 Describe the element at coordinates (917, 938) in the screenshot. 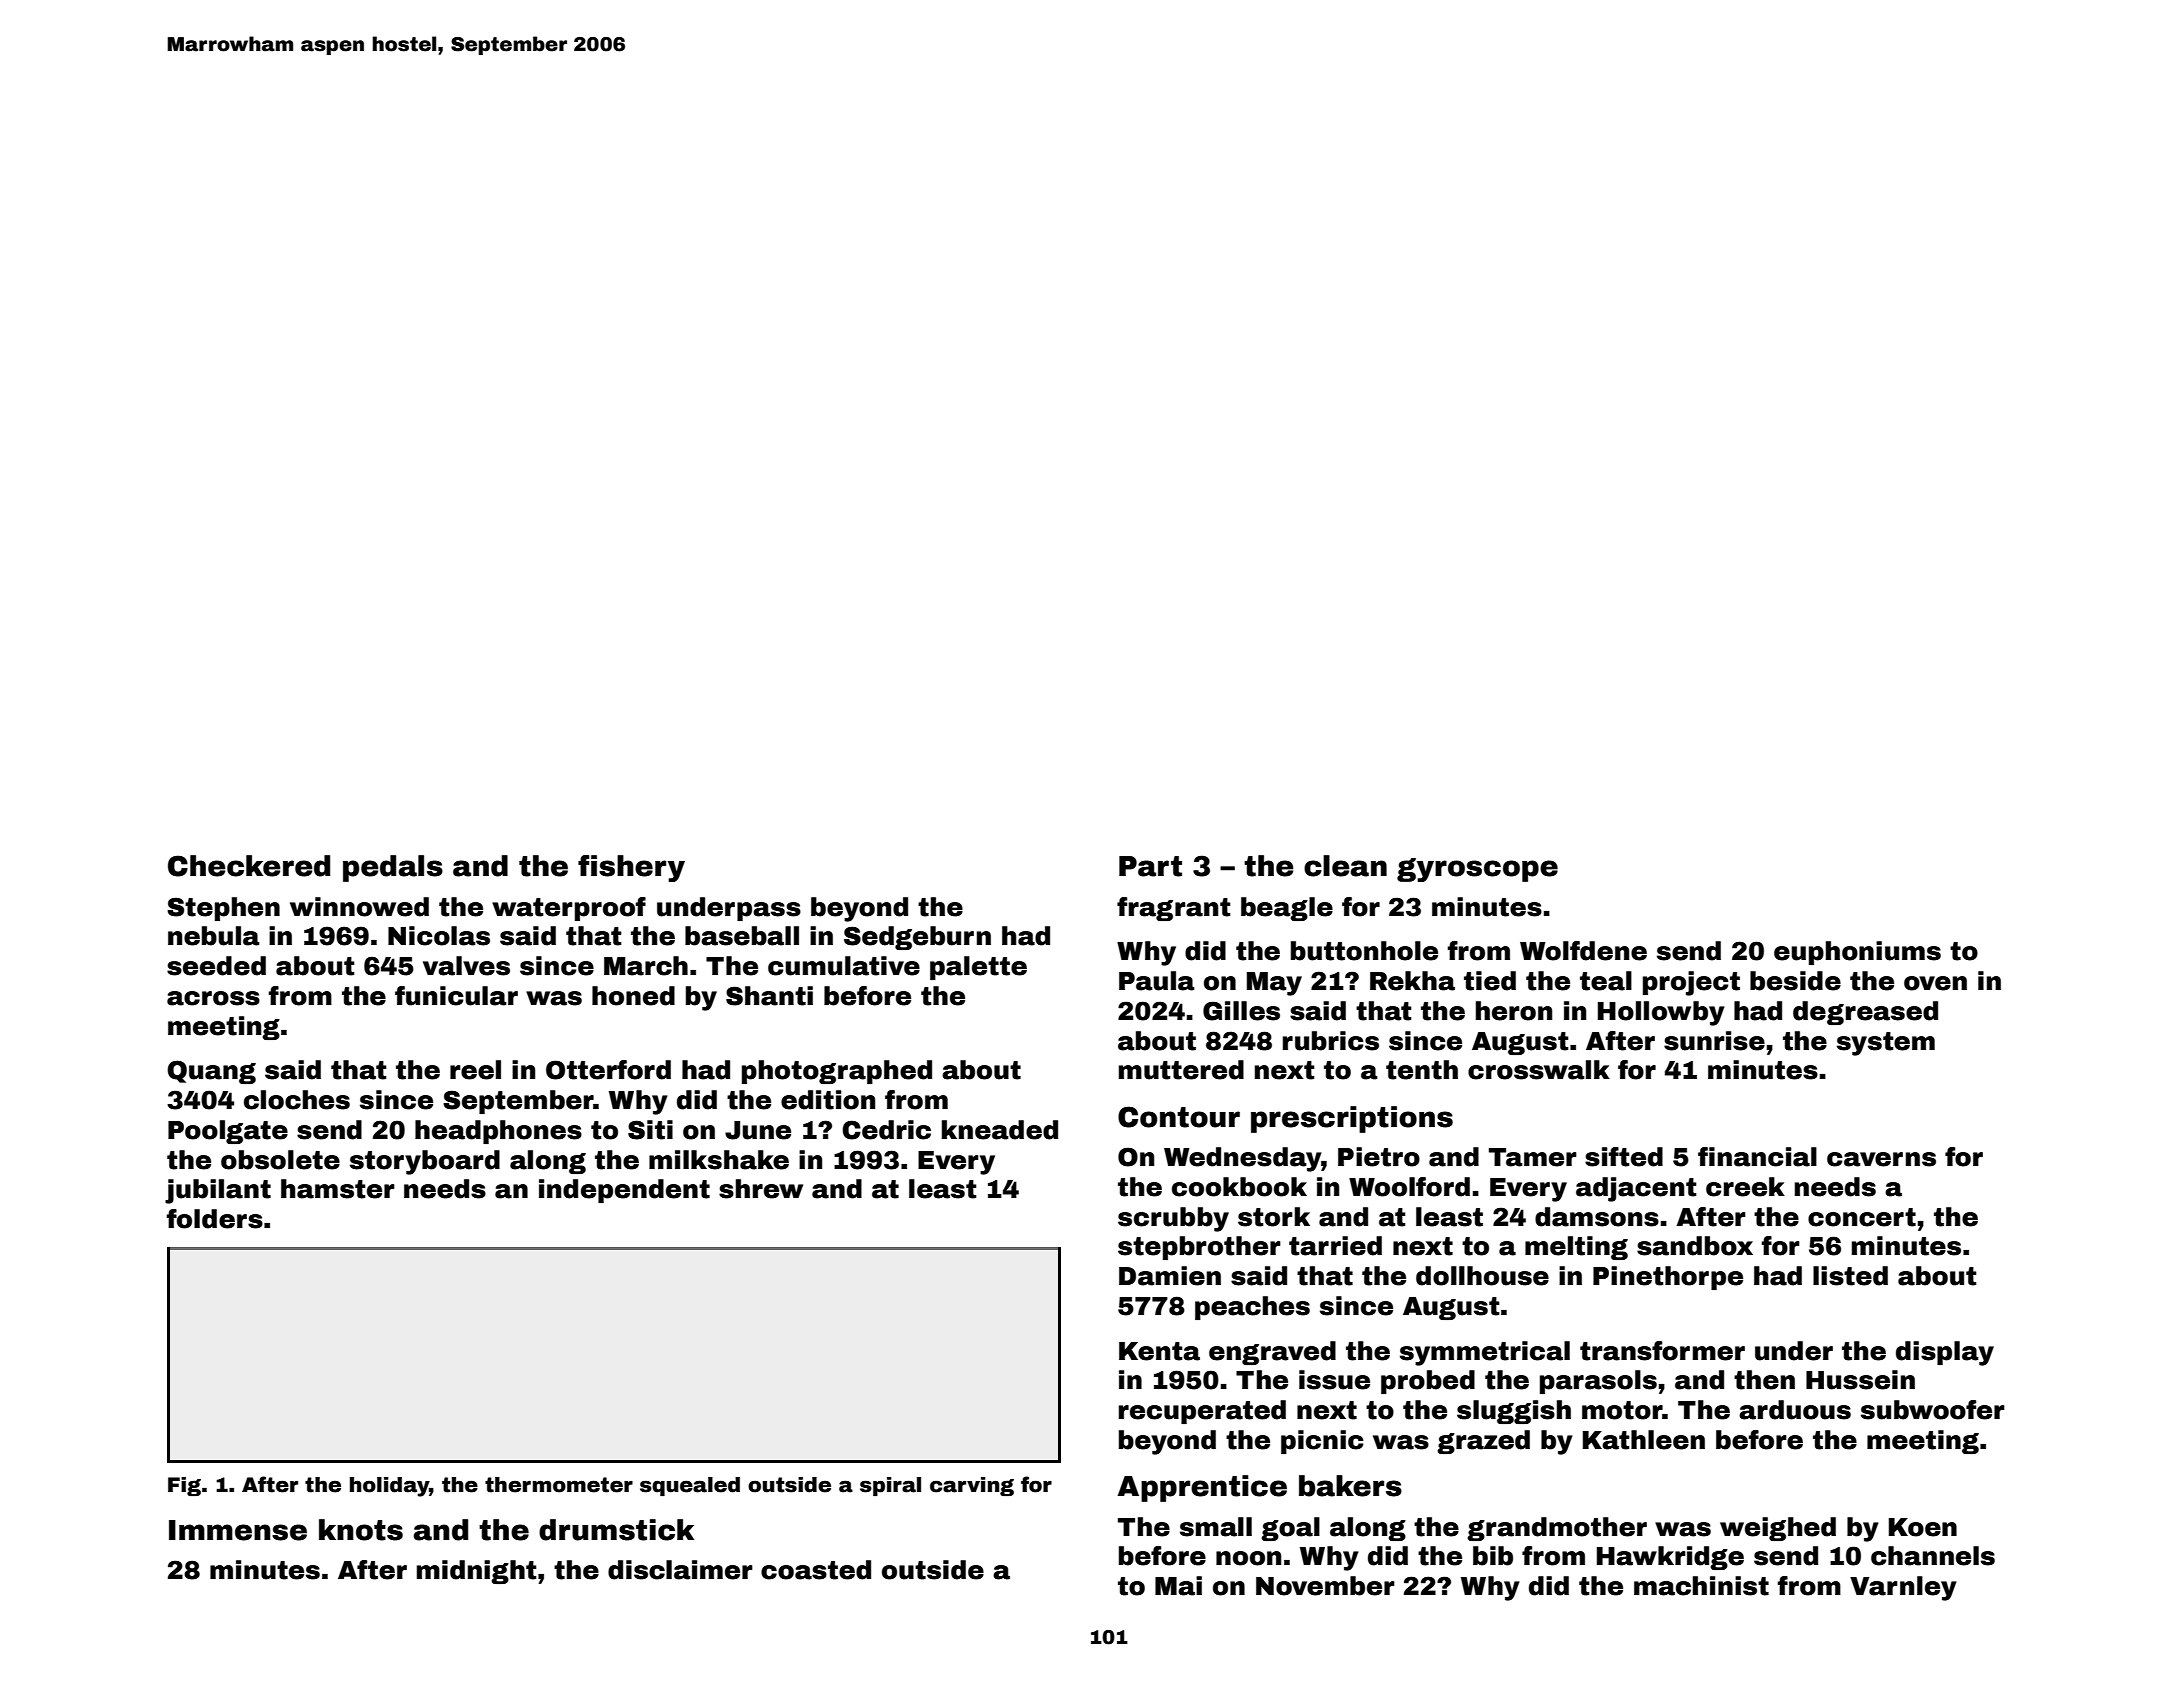

I see `Sedgeburn` at that location.
